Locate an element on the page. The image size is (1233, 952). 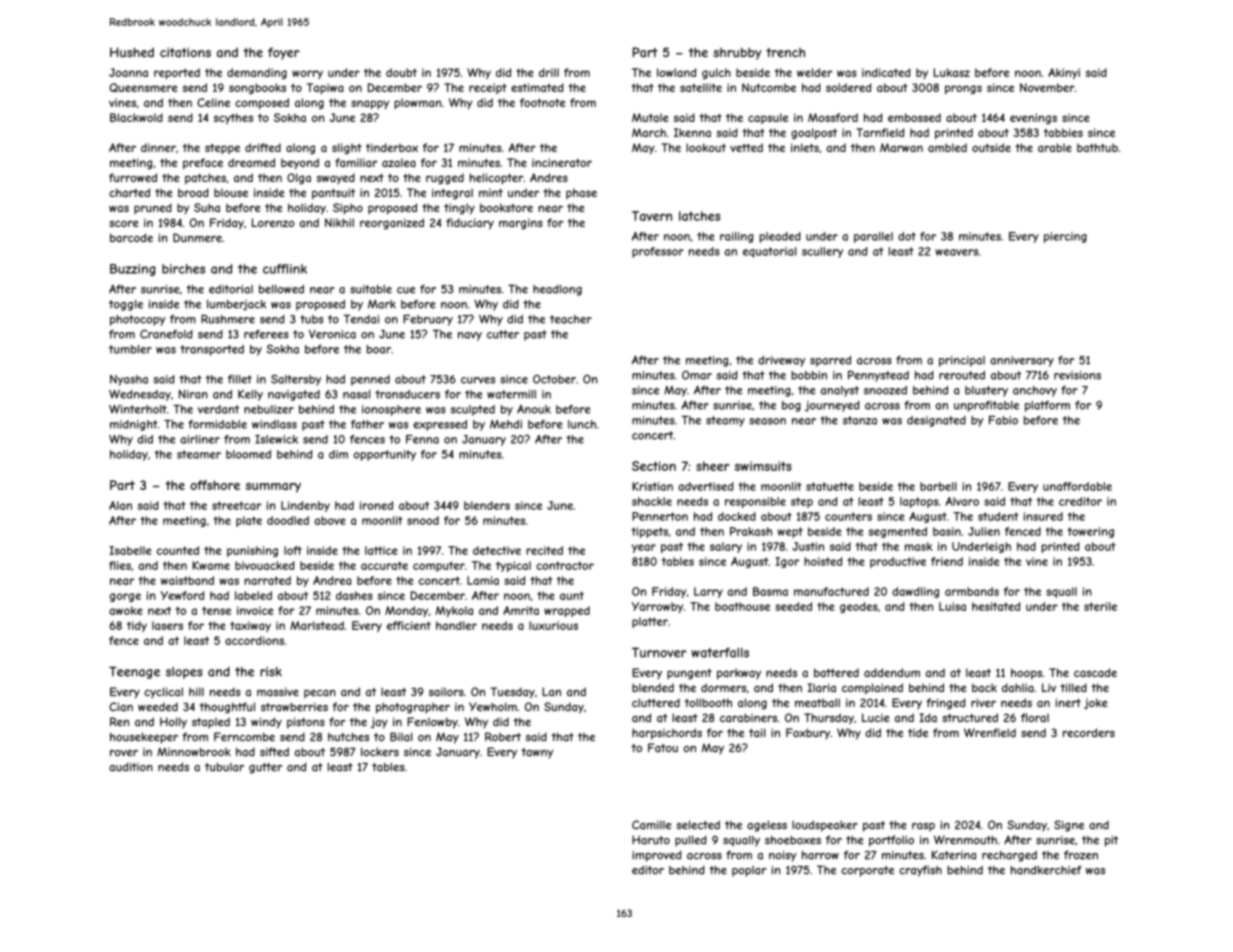
drifted is located at coordinates (263, 147).
